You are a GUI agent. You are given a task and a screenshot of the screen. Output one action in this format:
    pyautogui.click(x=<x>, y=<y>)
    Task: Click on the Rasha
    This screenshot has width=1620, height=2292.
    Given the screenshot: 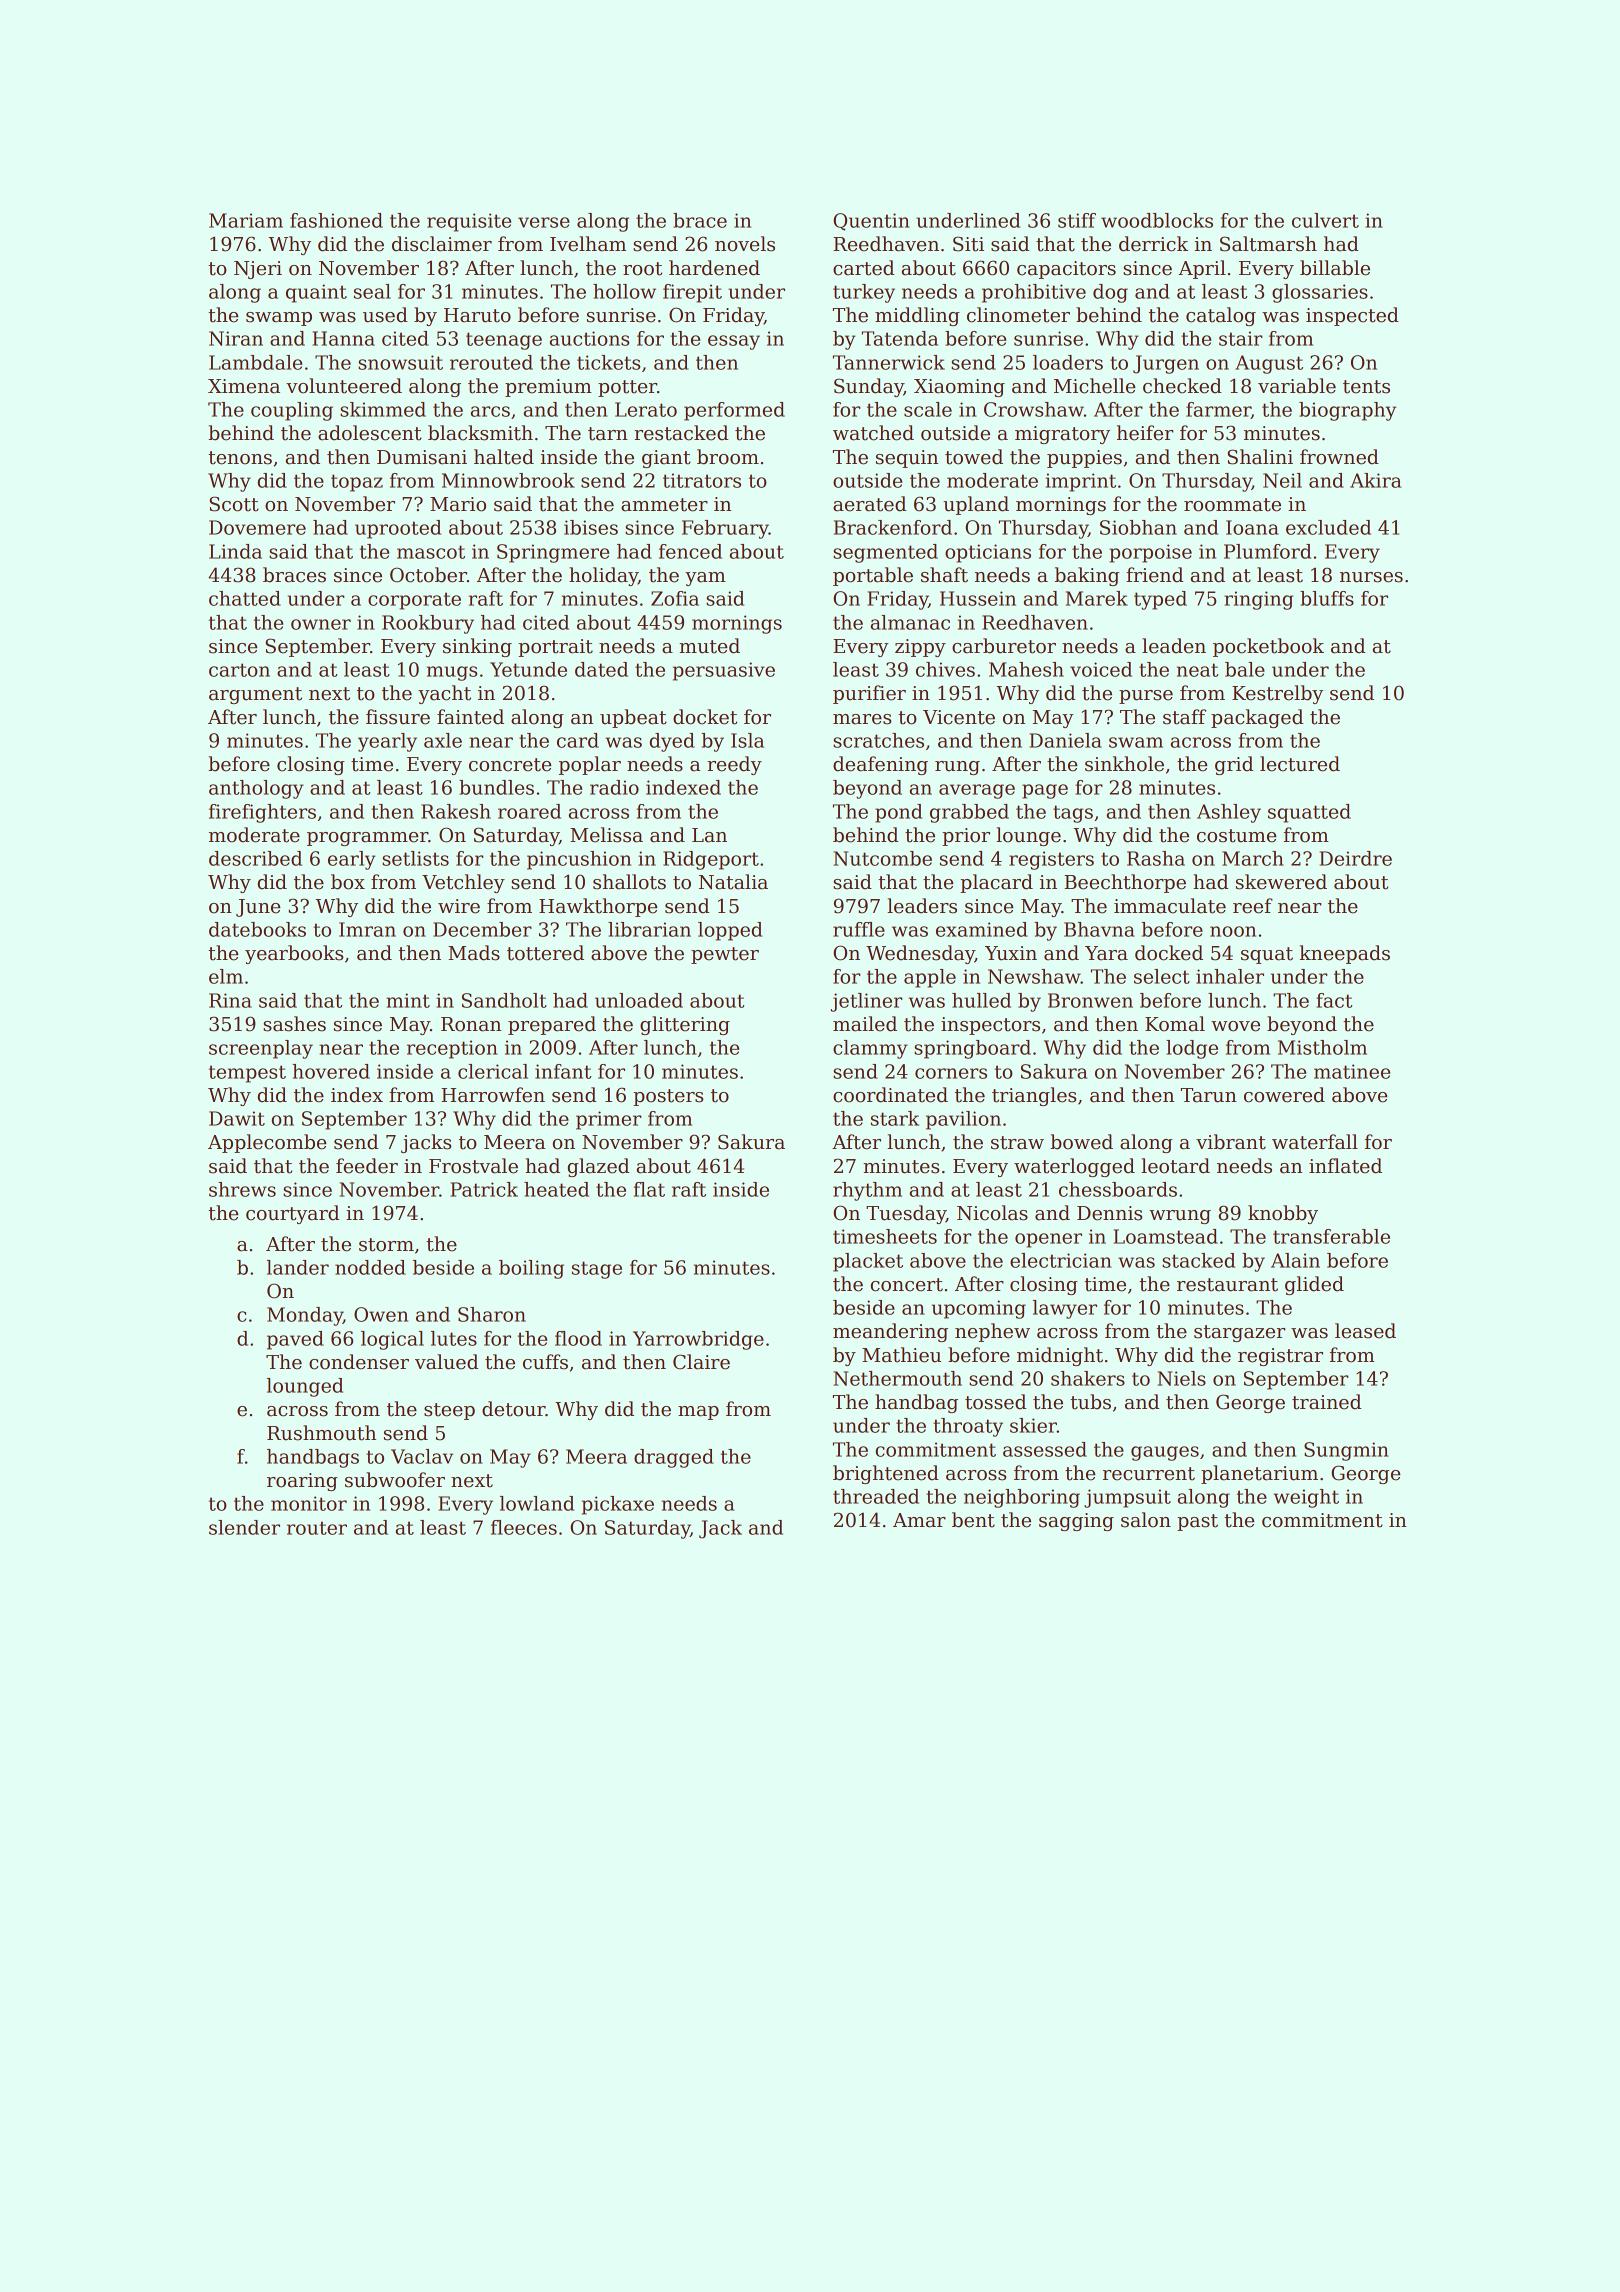 What is the action you would take?
    pyautogui.click(x=1156, y=858)
